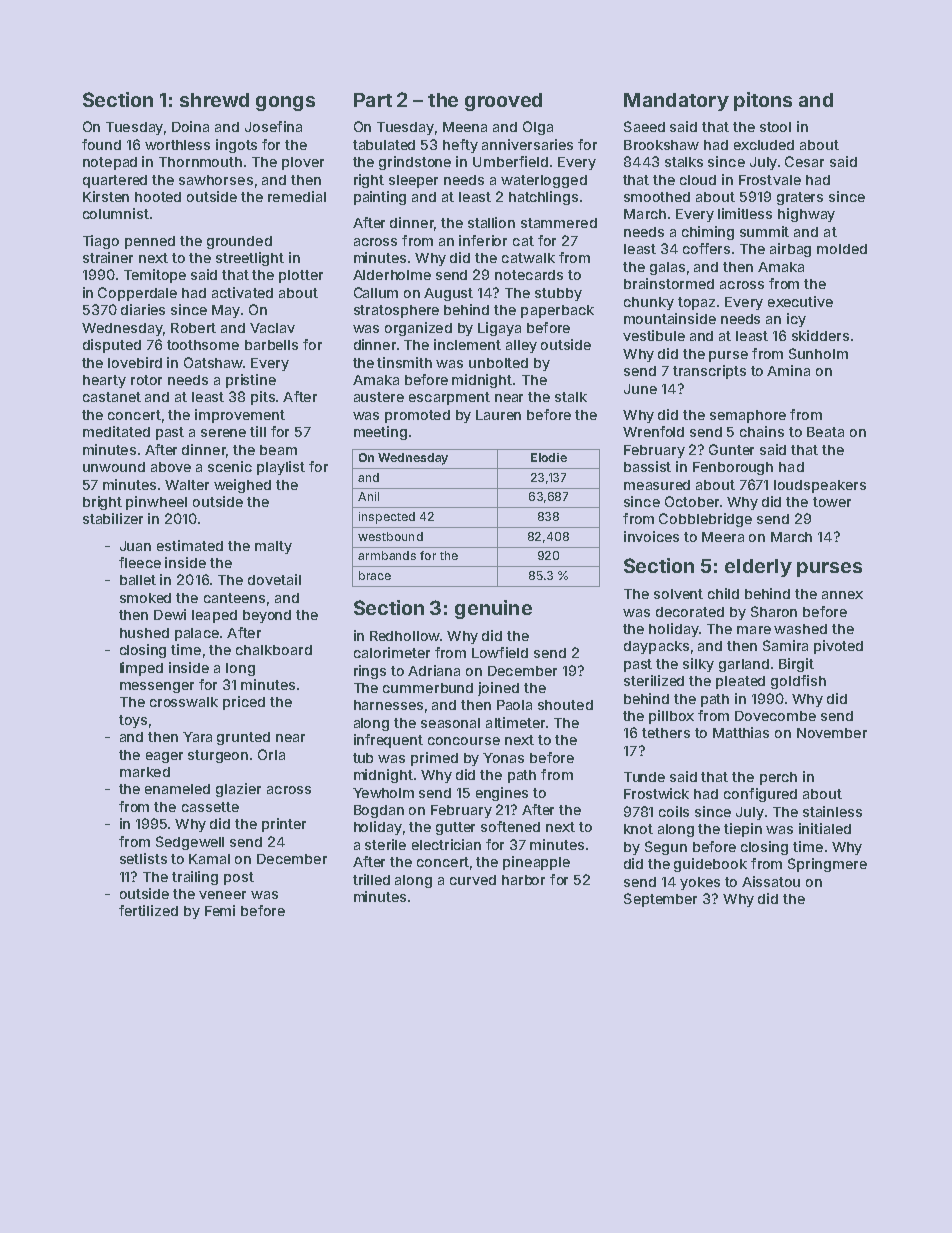 Image resolution: width=952 pixels, height=1233 pixels. I want to click on grooved, so click(503, 102).
